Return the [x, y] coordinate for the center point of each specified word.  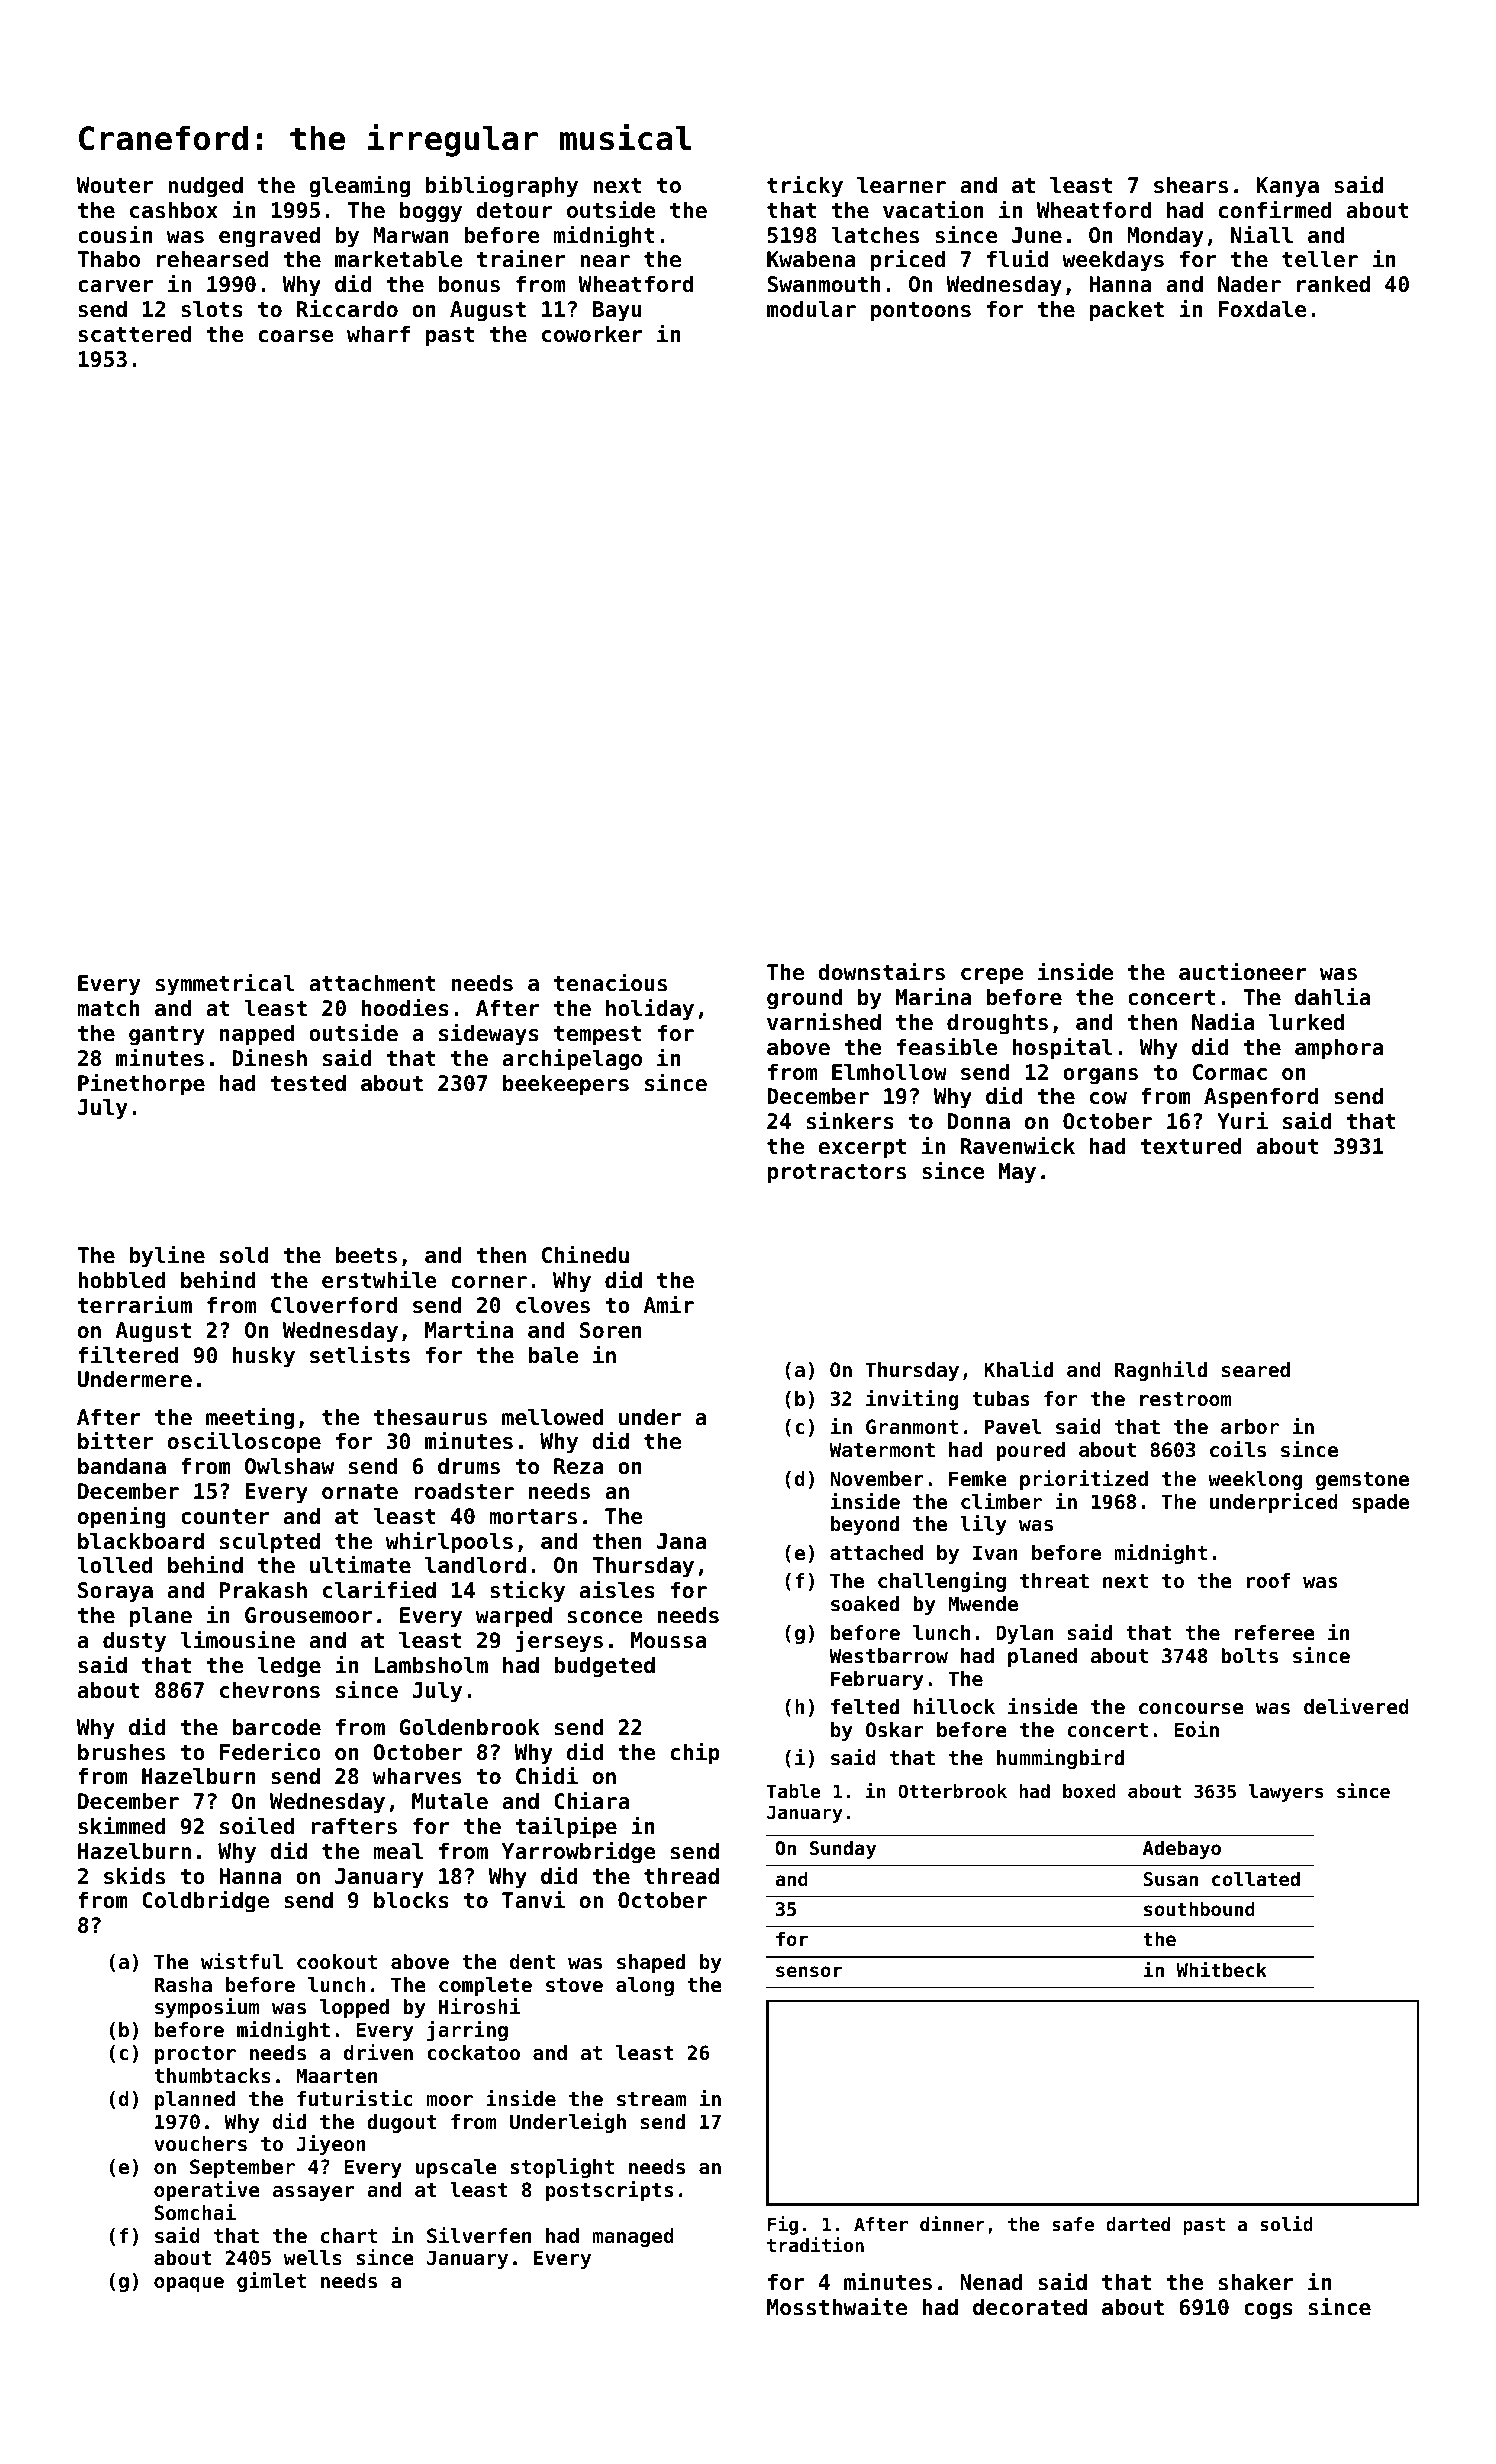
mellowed [552, 1417]
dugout [402, 2123]
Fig [783, 2225]
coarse [296, 336]
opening [122, 1517]
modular [811, 309]
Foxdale [1263, 309]
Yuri [1242, 1120]
